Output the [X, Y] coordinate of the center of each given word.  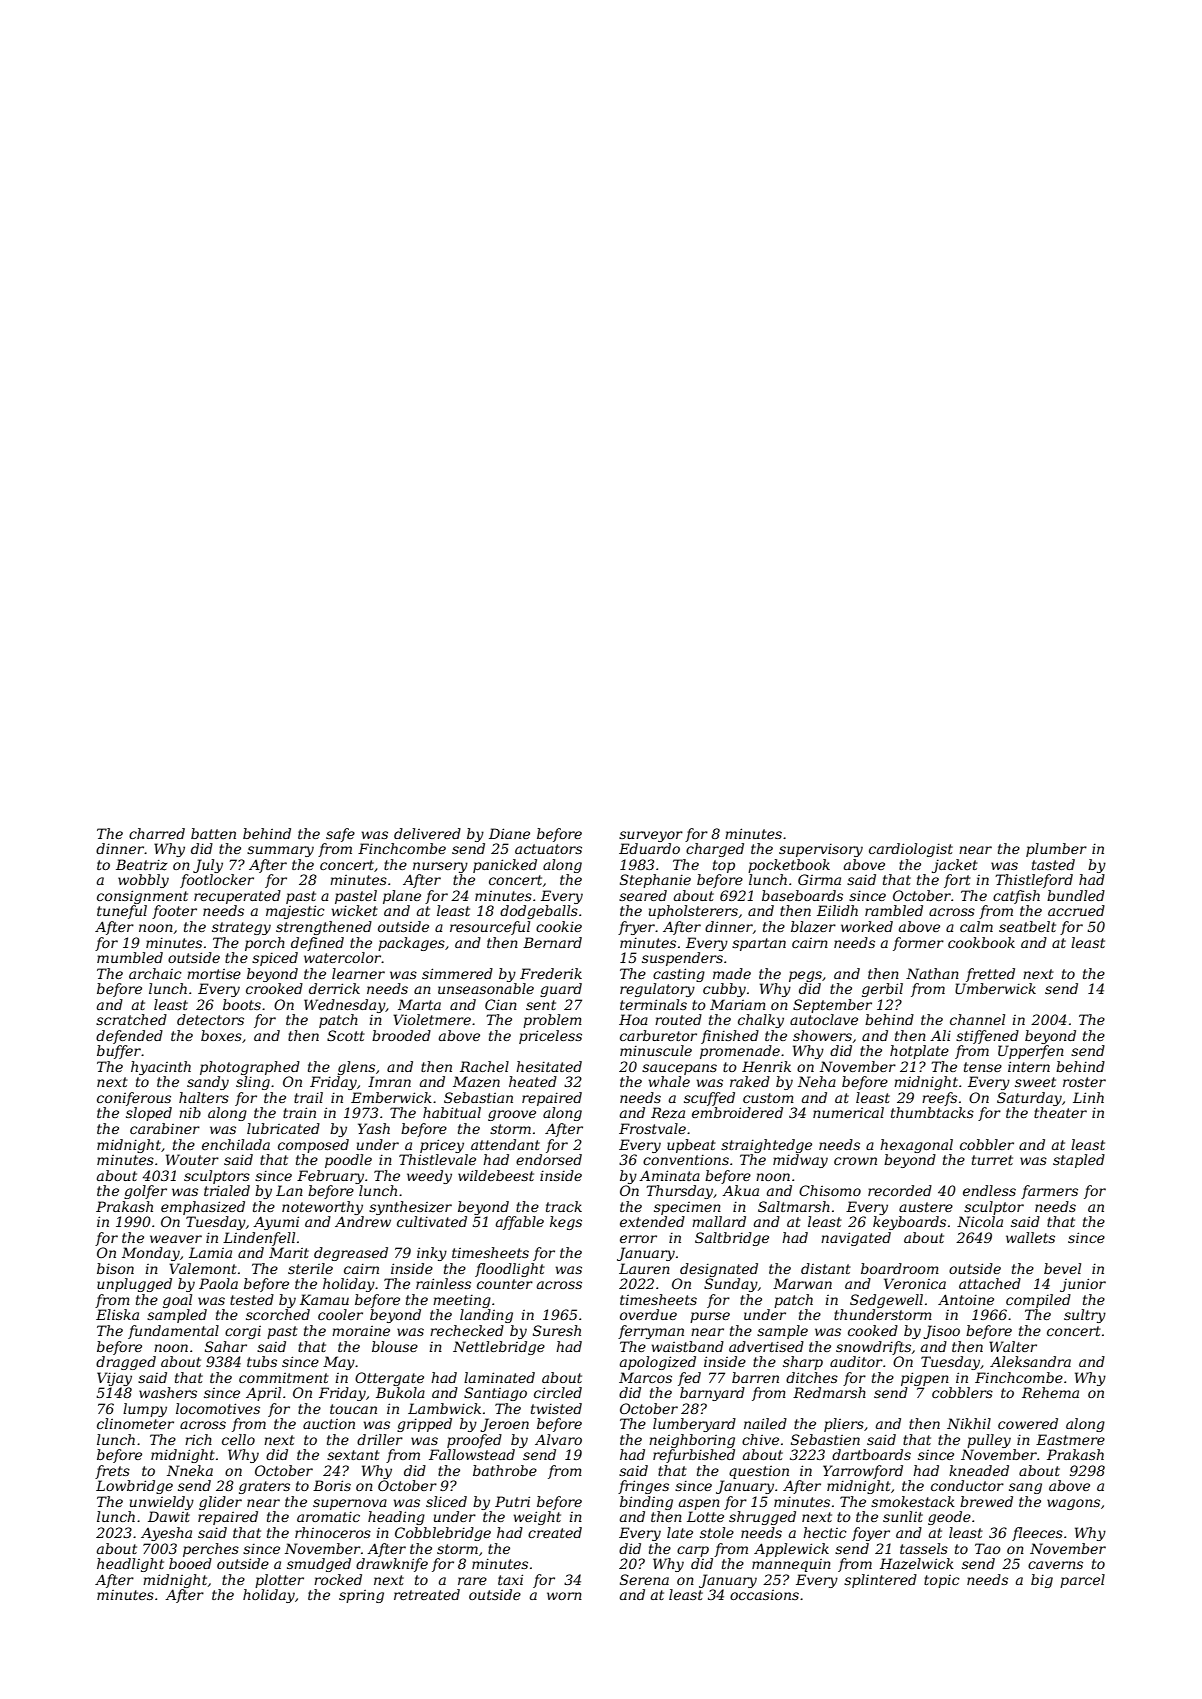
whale [669, 1081]
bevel [1062, 1268]
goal [177, 1301]
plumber [1056, 850]
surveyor [651, 836]
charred [157, 833]
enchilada [236, 1144]
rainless [443, 1283]
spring [361, 1596]
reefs [939, 1099]
